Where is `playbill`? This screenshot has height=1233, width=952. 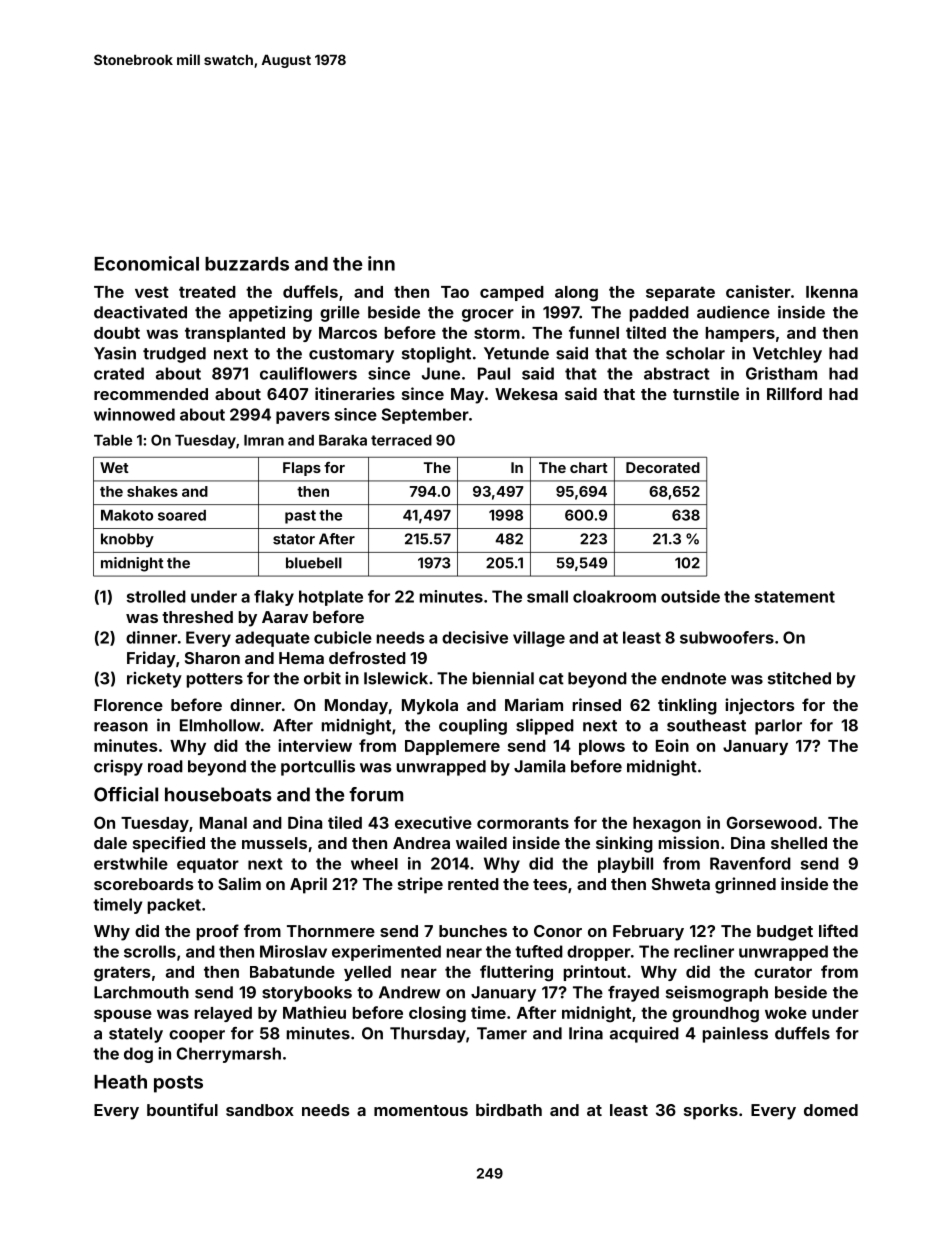 playbill is located at coordinates (625, 865).
